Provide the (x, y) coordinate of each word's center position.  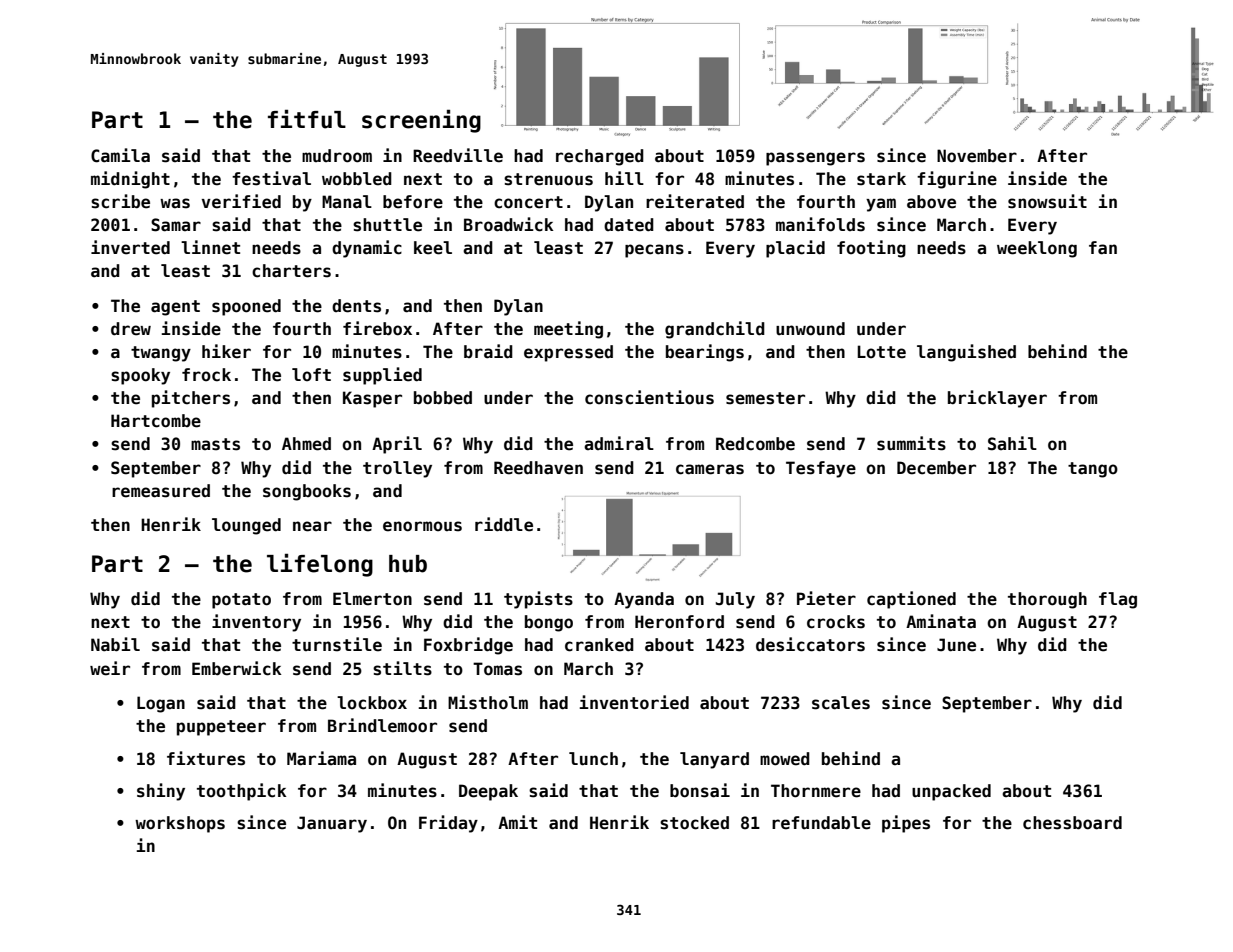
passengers (815, 159)
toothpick (242, 792)
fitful (307, 119)
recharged (600, 157)
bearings (705, 353)
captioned (911, 600)
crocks (836, 622)
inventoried (634, 702)
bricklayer (997, 399)
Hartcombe (156, 421)
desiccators (810, 644)
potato (241, 601)
